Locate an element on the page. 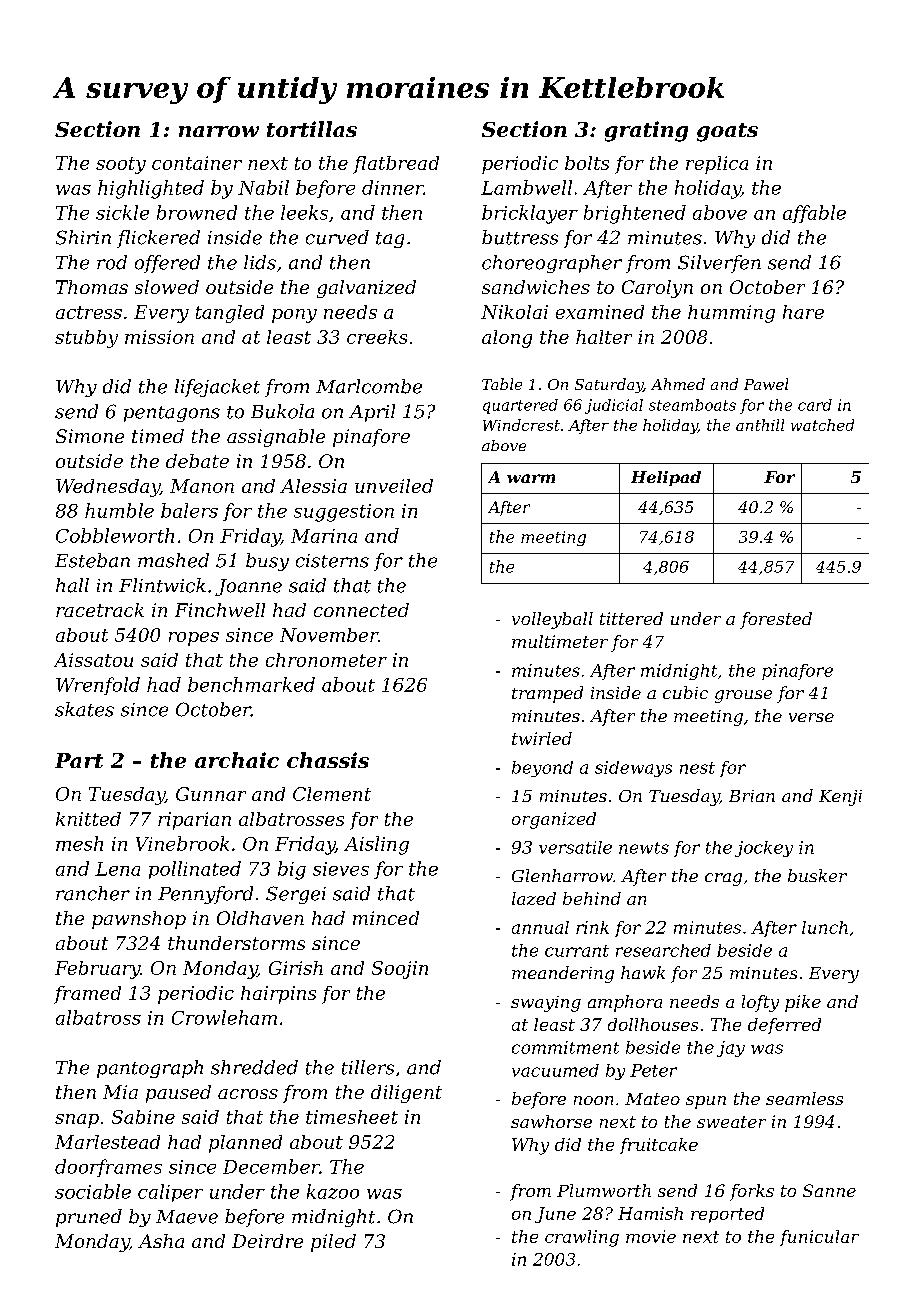 The width and height of the image is (924, 1314). piled is located at coordinates (333, 1243).
